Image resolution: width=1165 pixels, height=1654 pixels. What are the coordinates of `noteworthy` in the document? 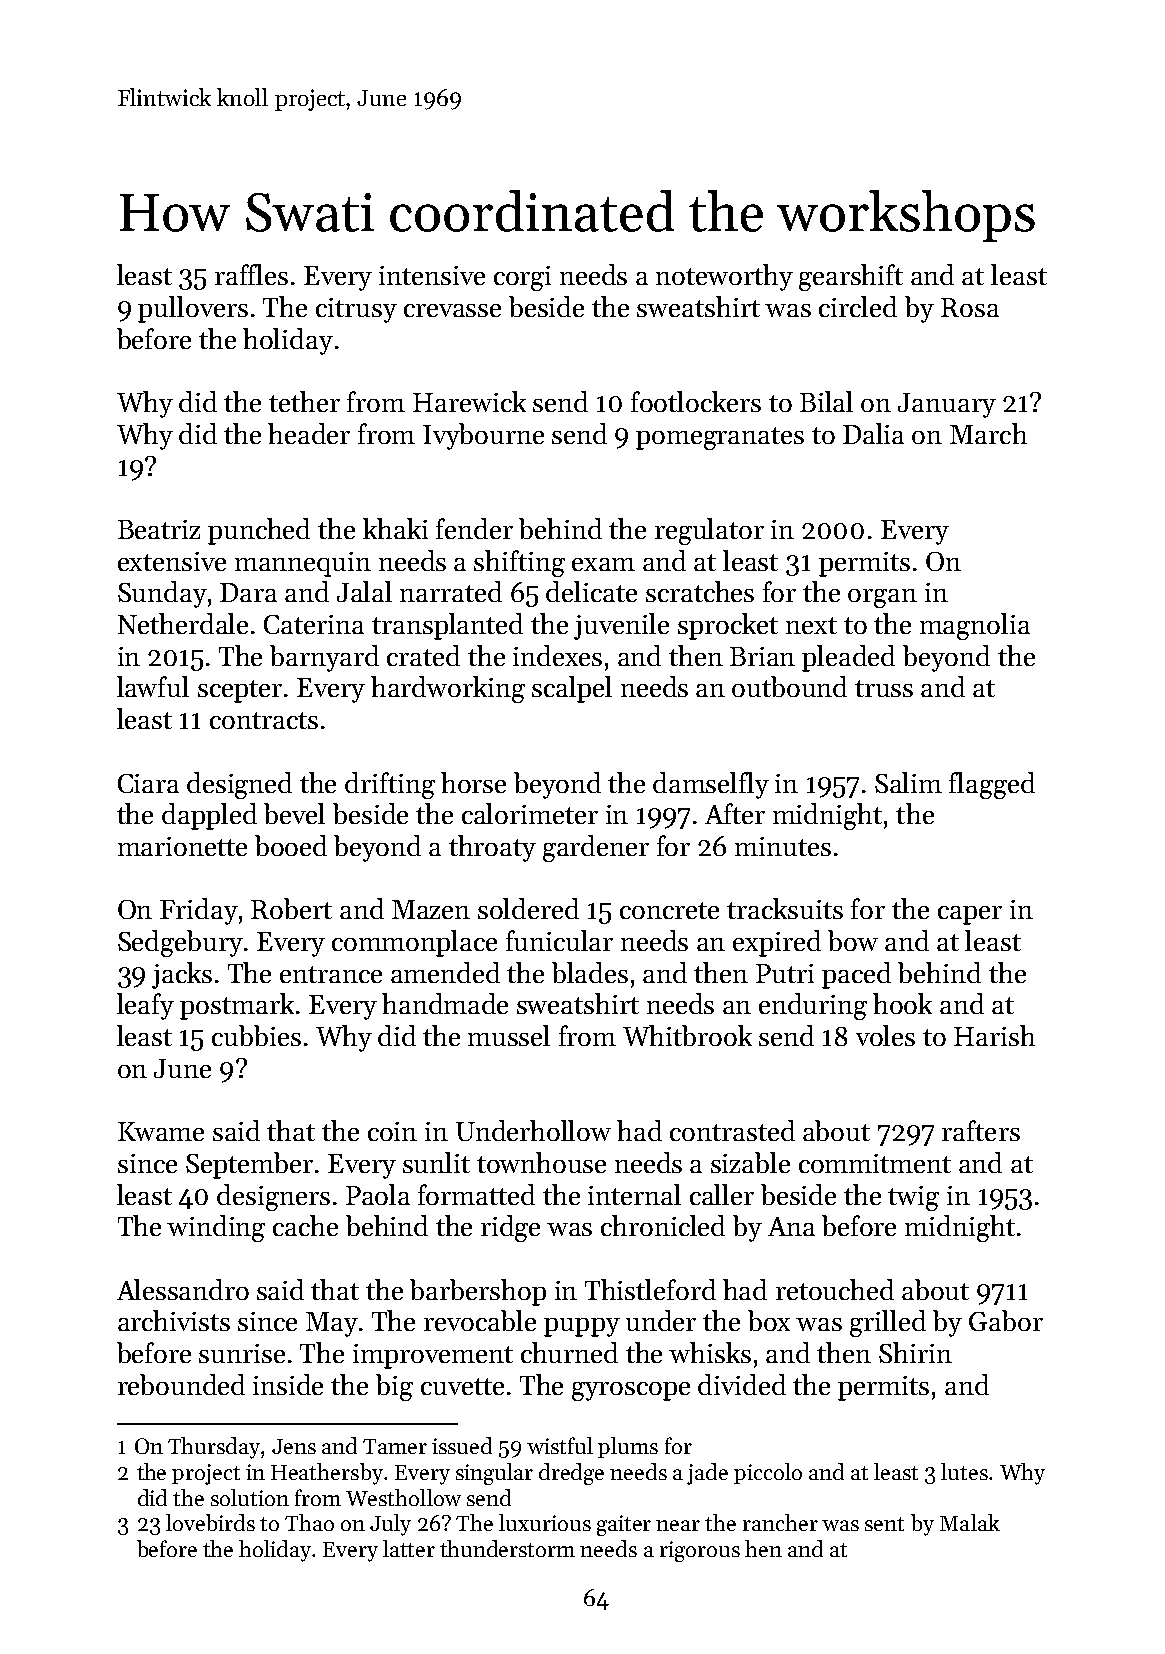 It's located at (724, 277).
